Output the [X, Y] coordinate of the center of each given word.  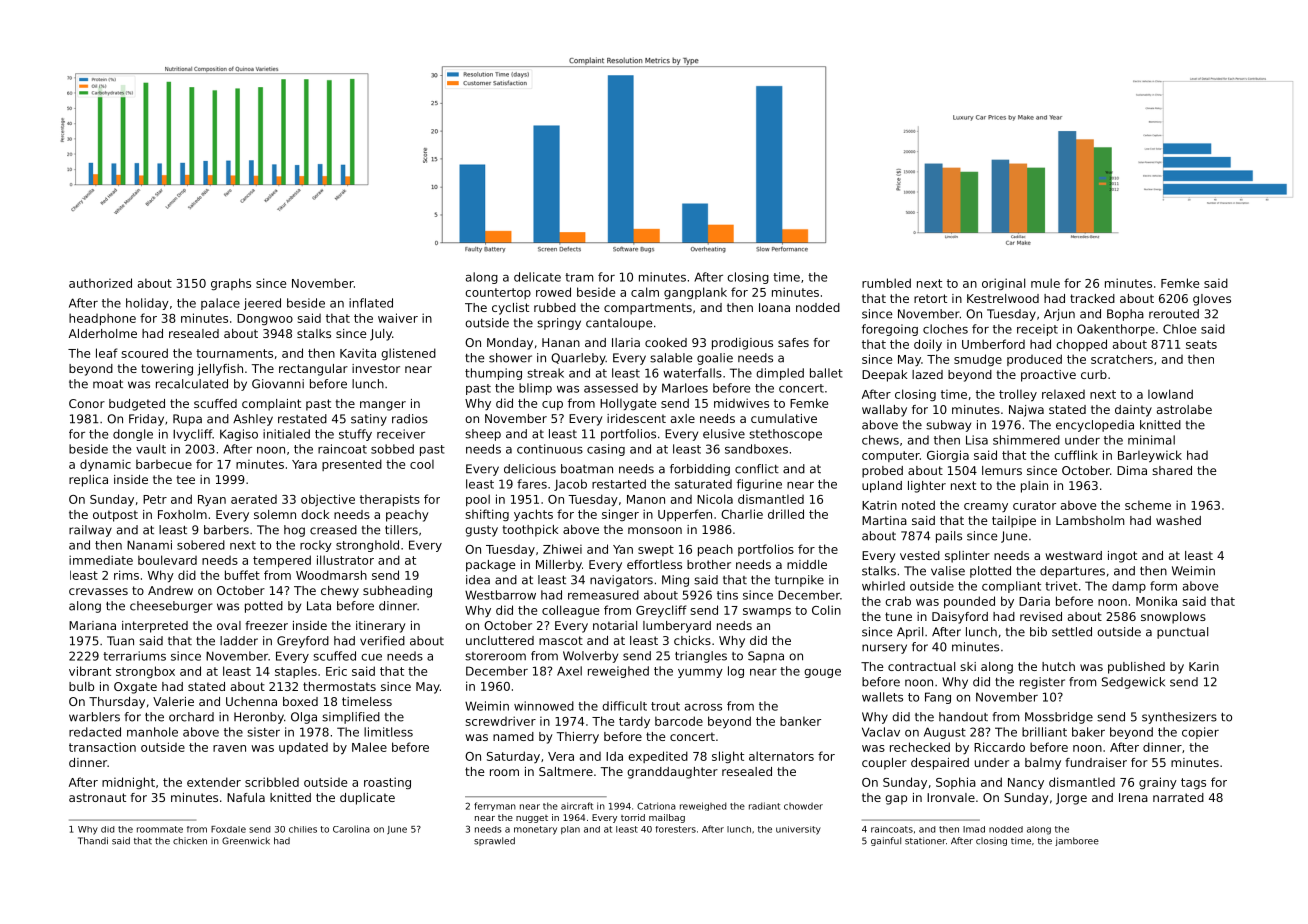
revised [1041, 616]
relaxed [1063, 394]
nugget [532, 819]
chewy [340, 592]
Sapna [766, 657]
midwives [741, 403]
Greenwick [246, 841]
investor [376, 368]
